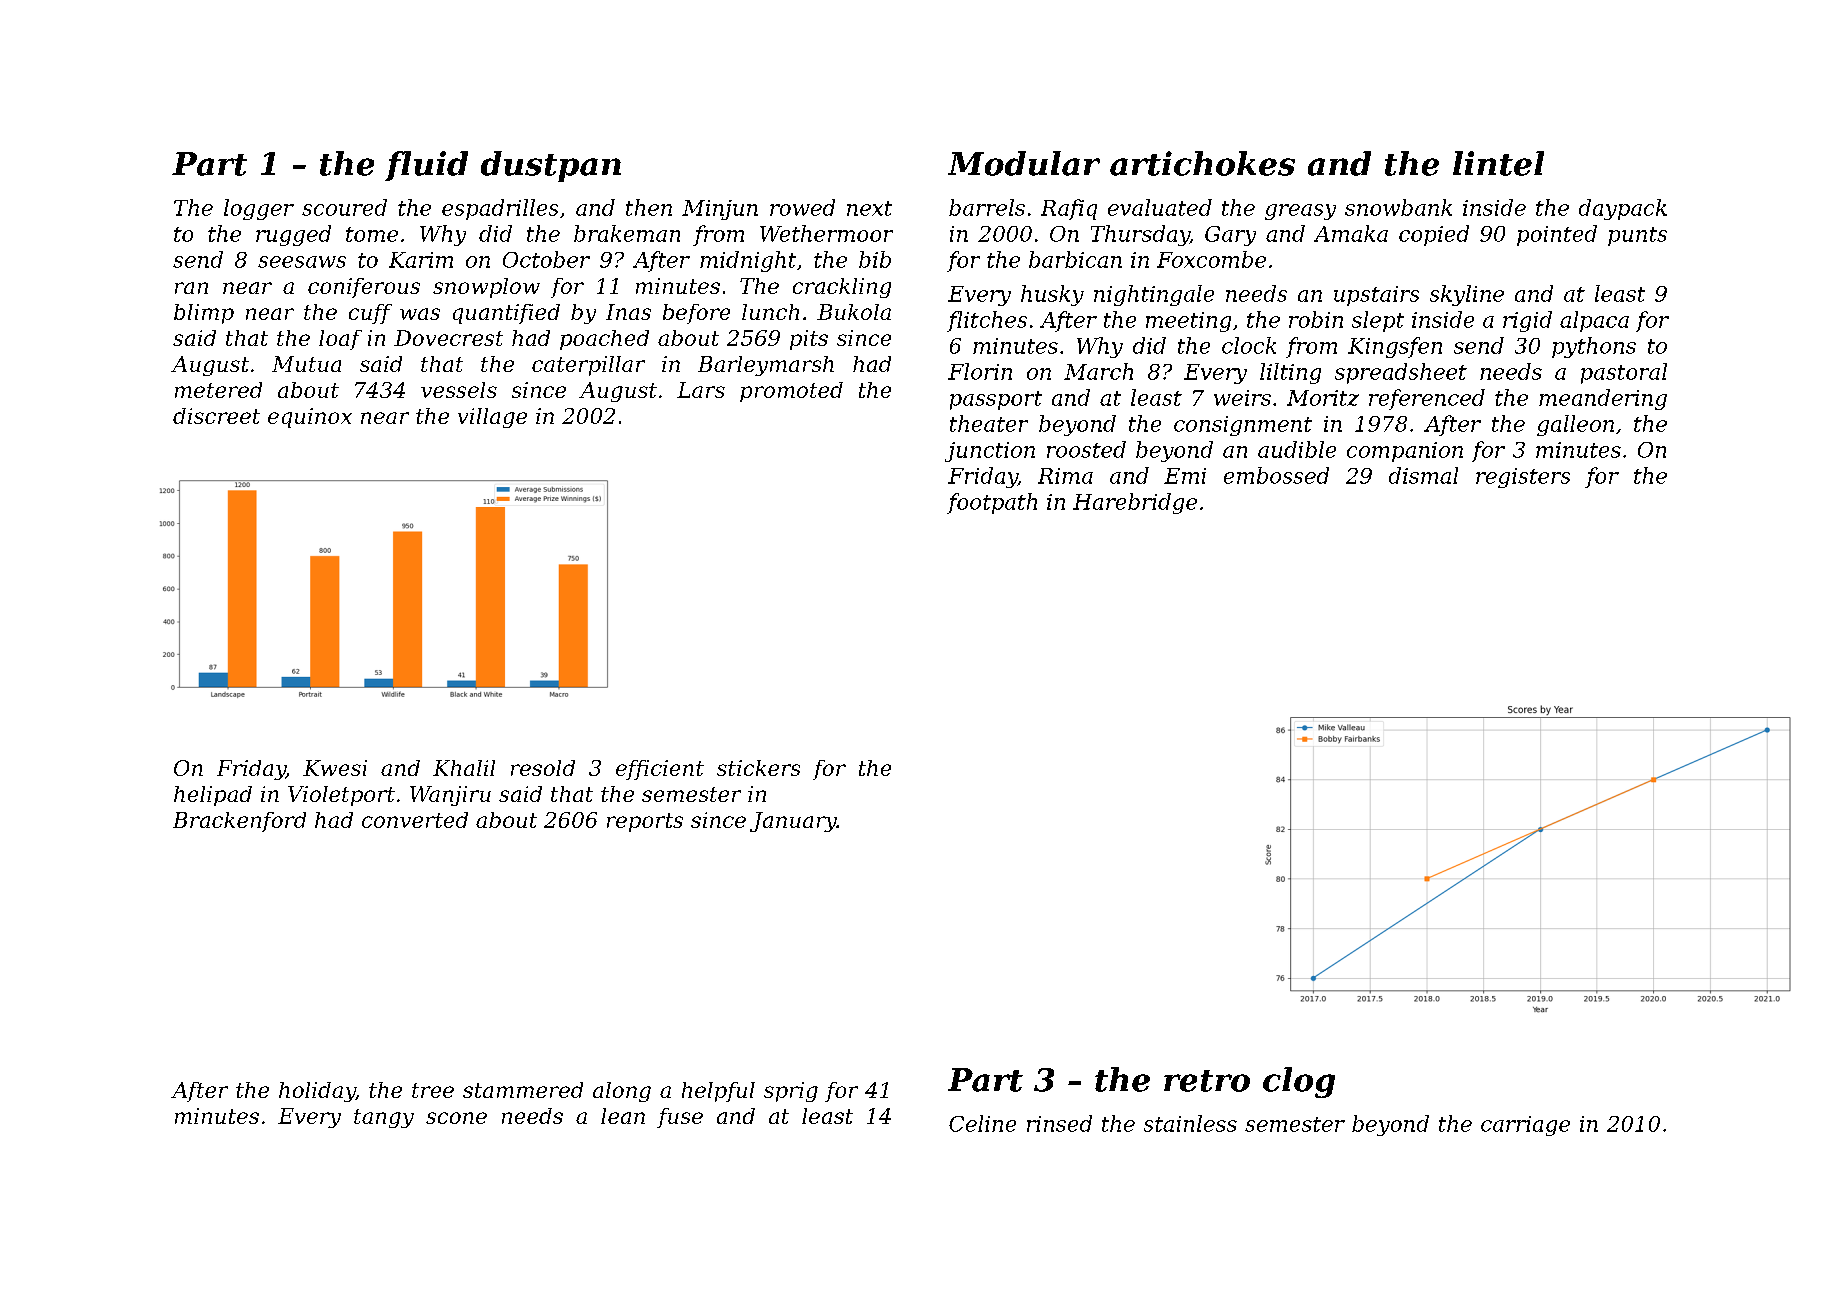 The image size is (1841, 1302). I want to click on stickers, so click(758, 768).
